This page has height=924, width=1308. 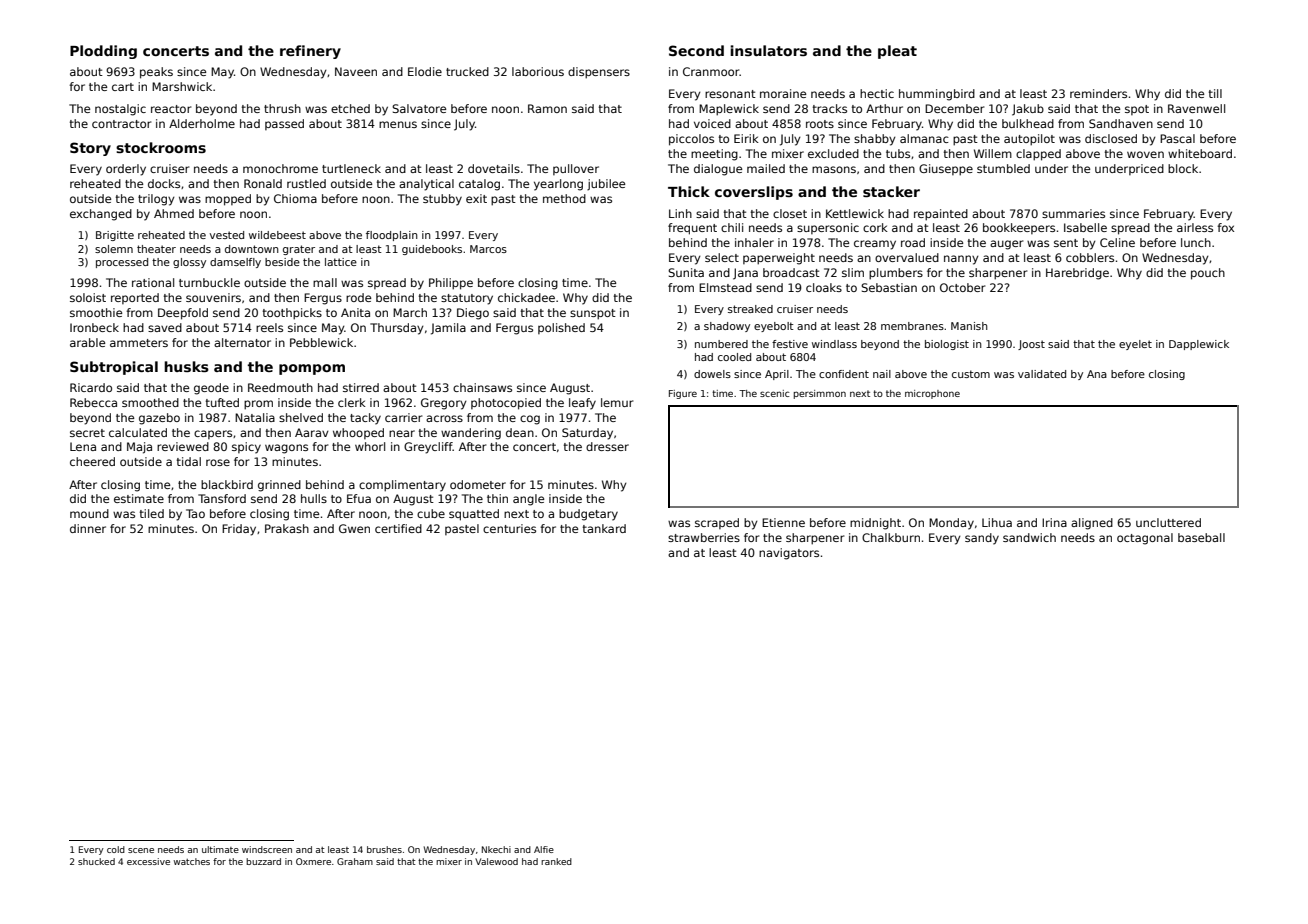 I want to click on sandy, so click(x=982, y=539).
